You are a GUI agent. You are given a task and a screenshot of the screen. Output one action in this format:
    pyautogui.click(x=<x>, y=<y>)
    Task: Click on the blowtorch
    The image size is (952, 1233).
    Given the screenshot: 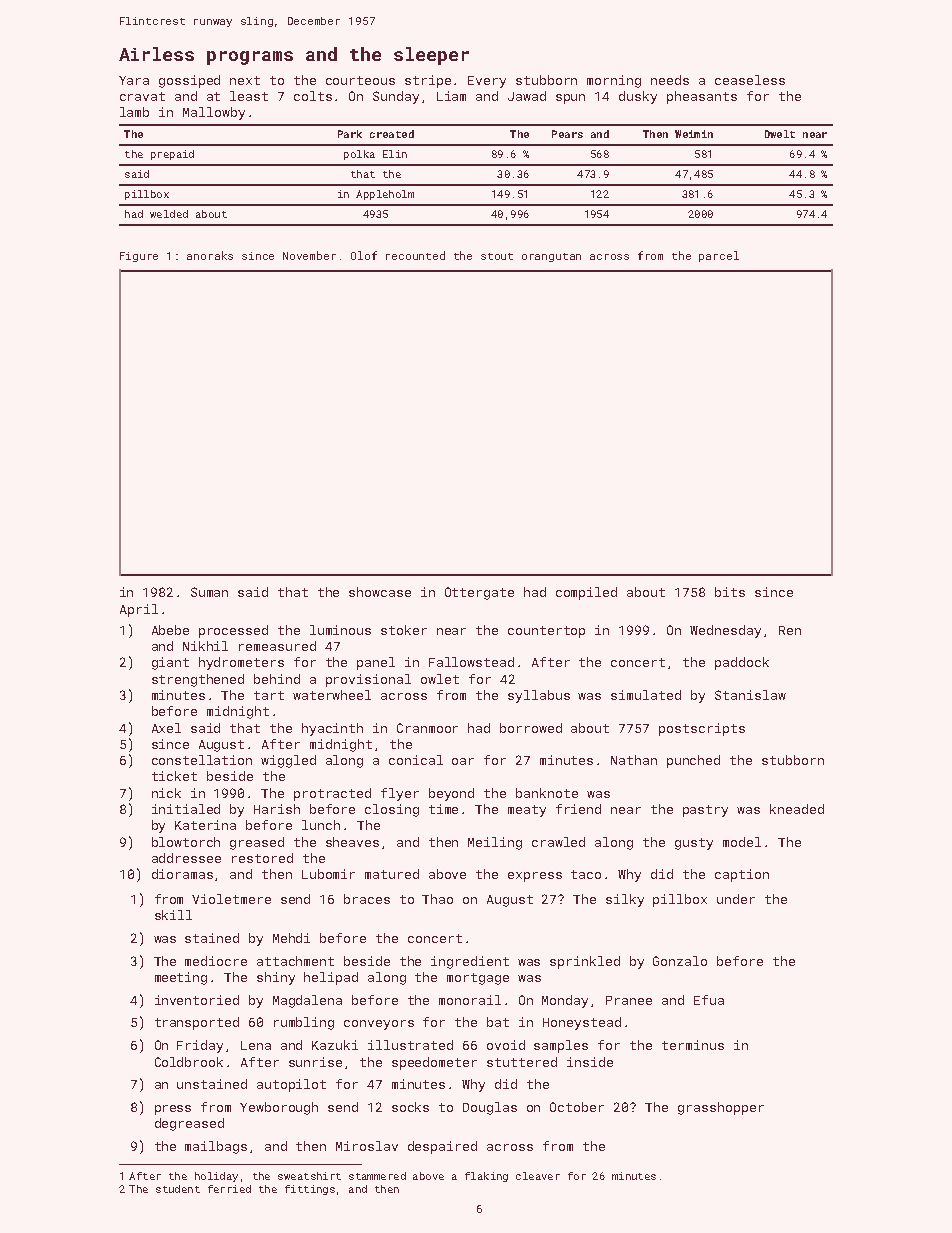 What is the action you would take?
    pyautogui.click(x=186, y=842)
